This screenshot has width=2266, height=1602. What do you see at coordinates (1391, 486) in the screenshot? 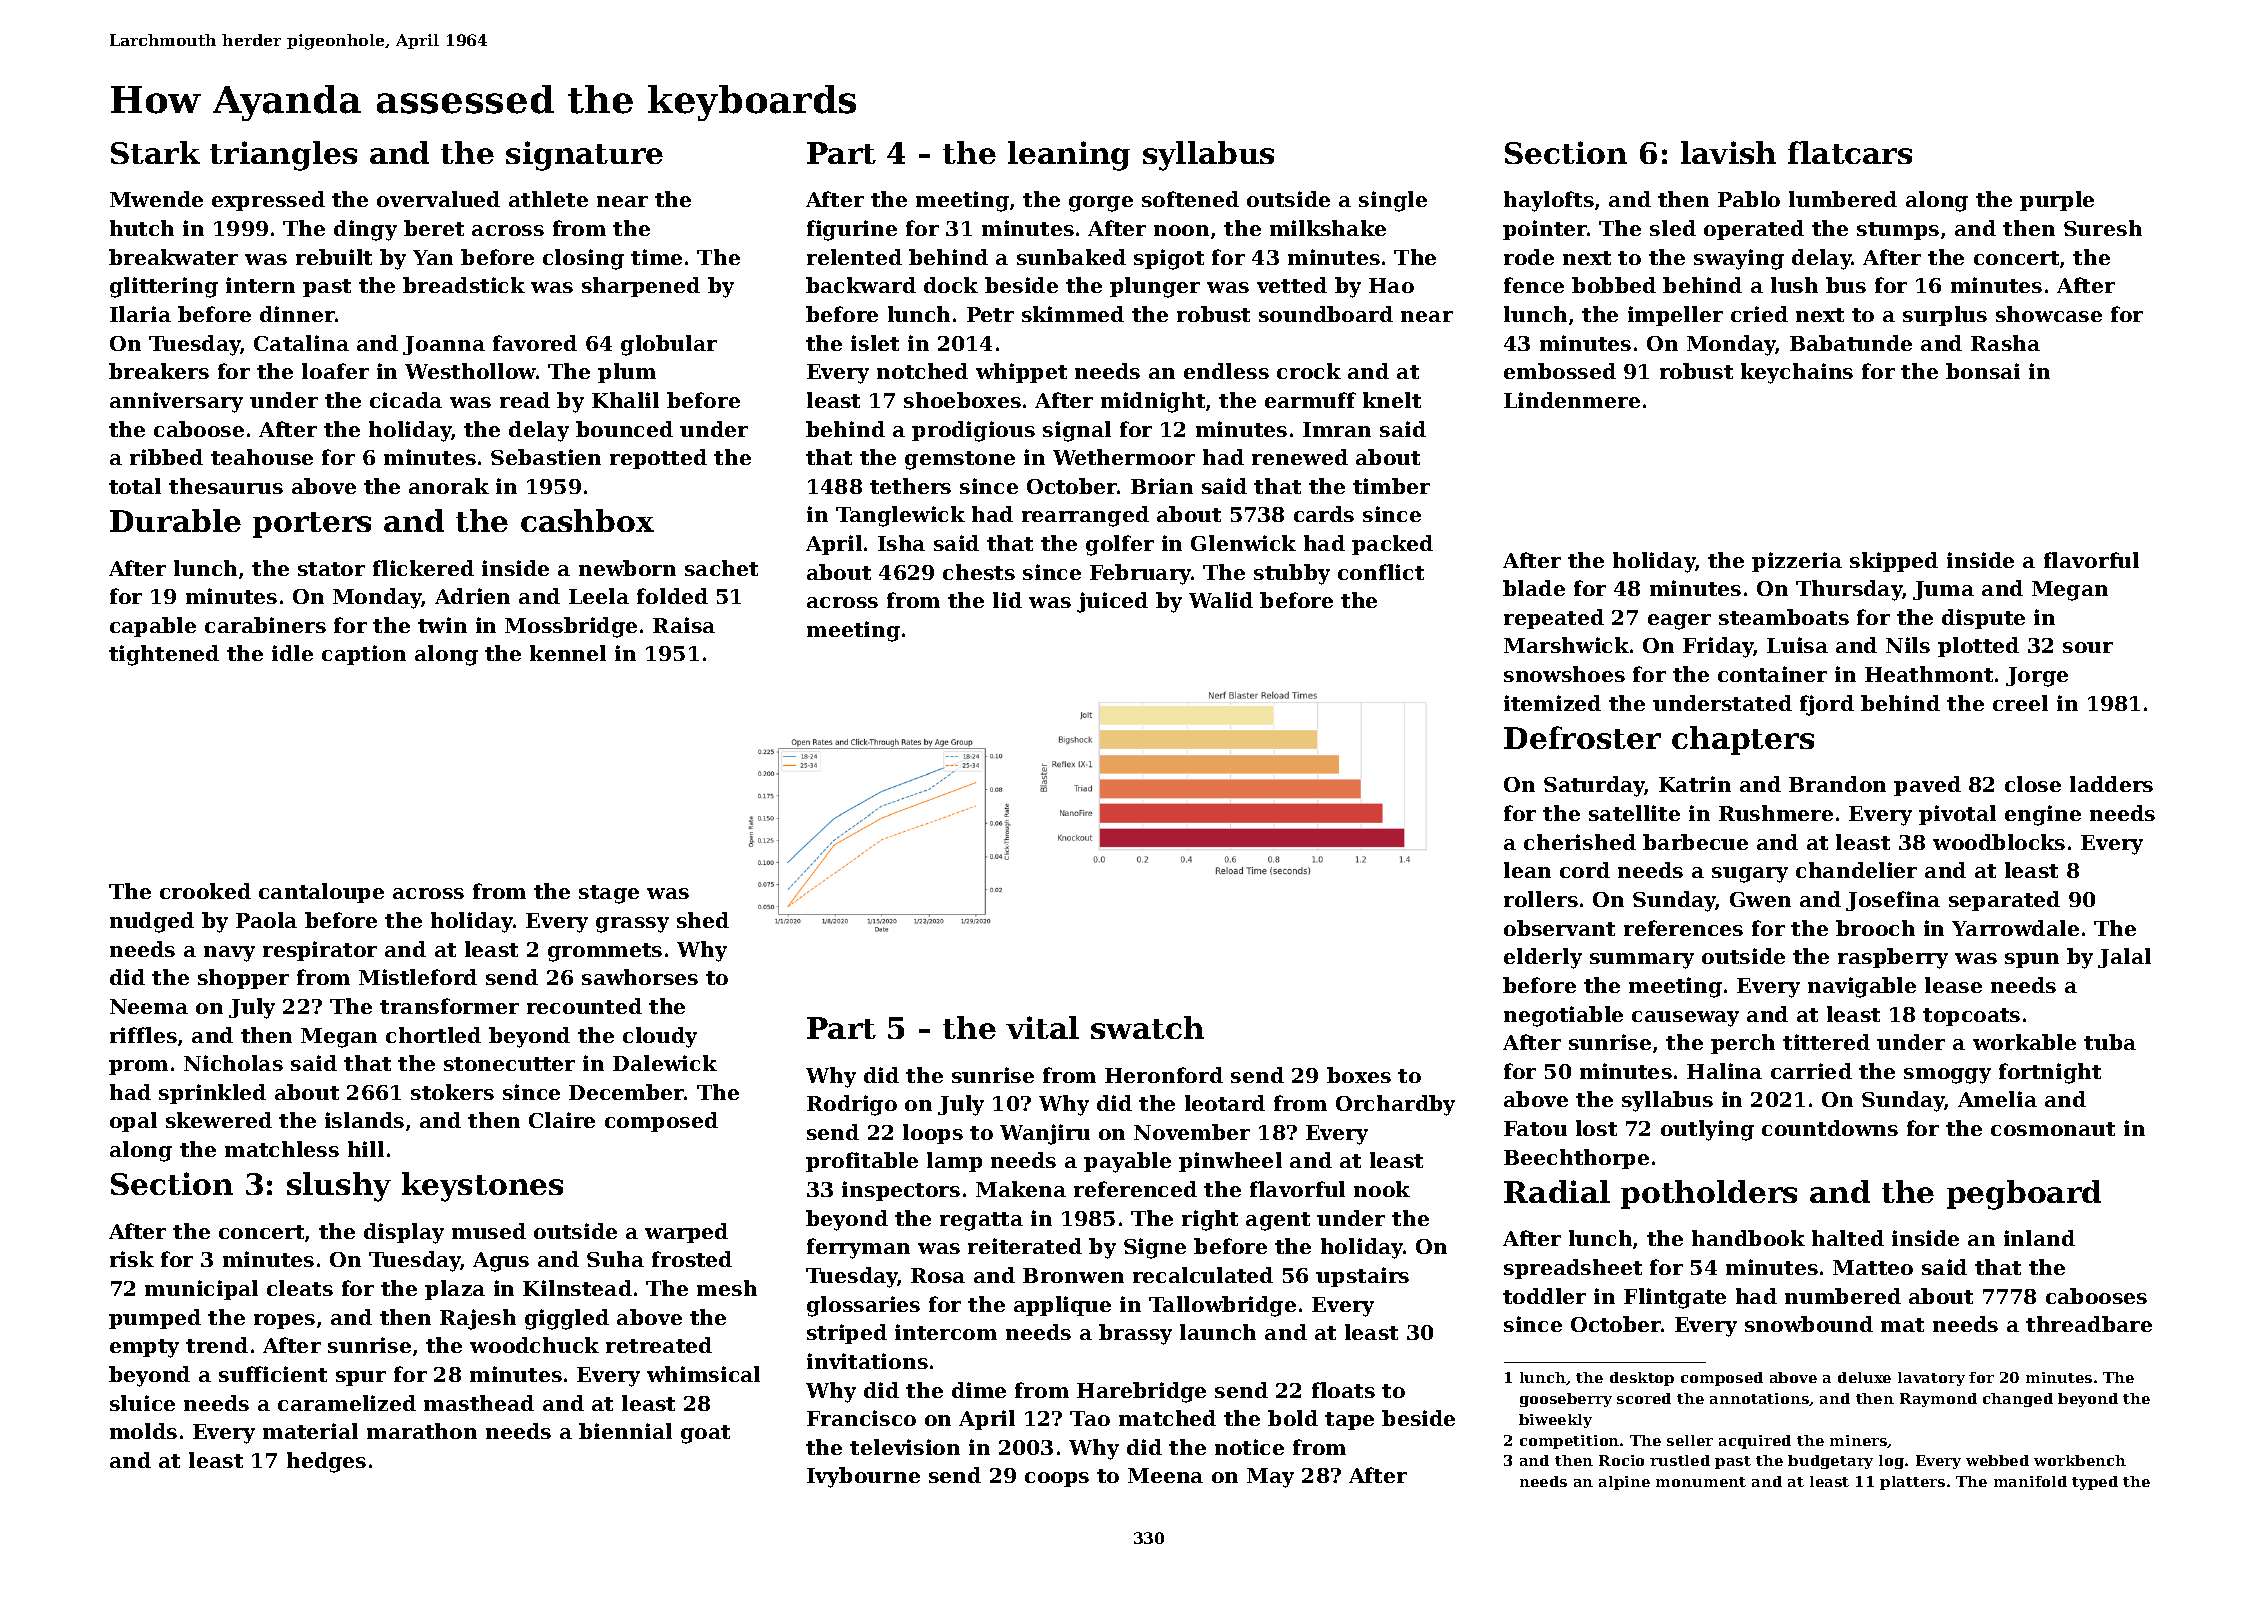
I see `timber` at bounding box center [1391, 486].
